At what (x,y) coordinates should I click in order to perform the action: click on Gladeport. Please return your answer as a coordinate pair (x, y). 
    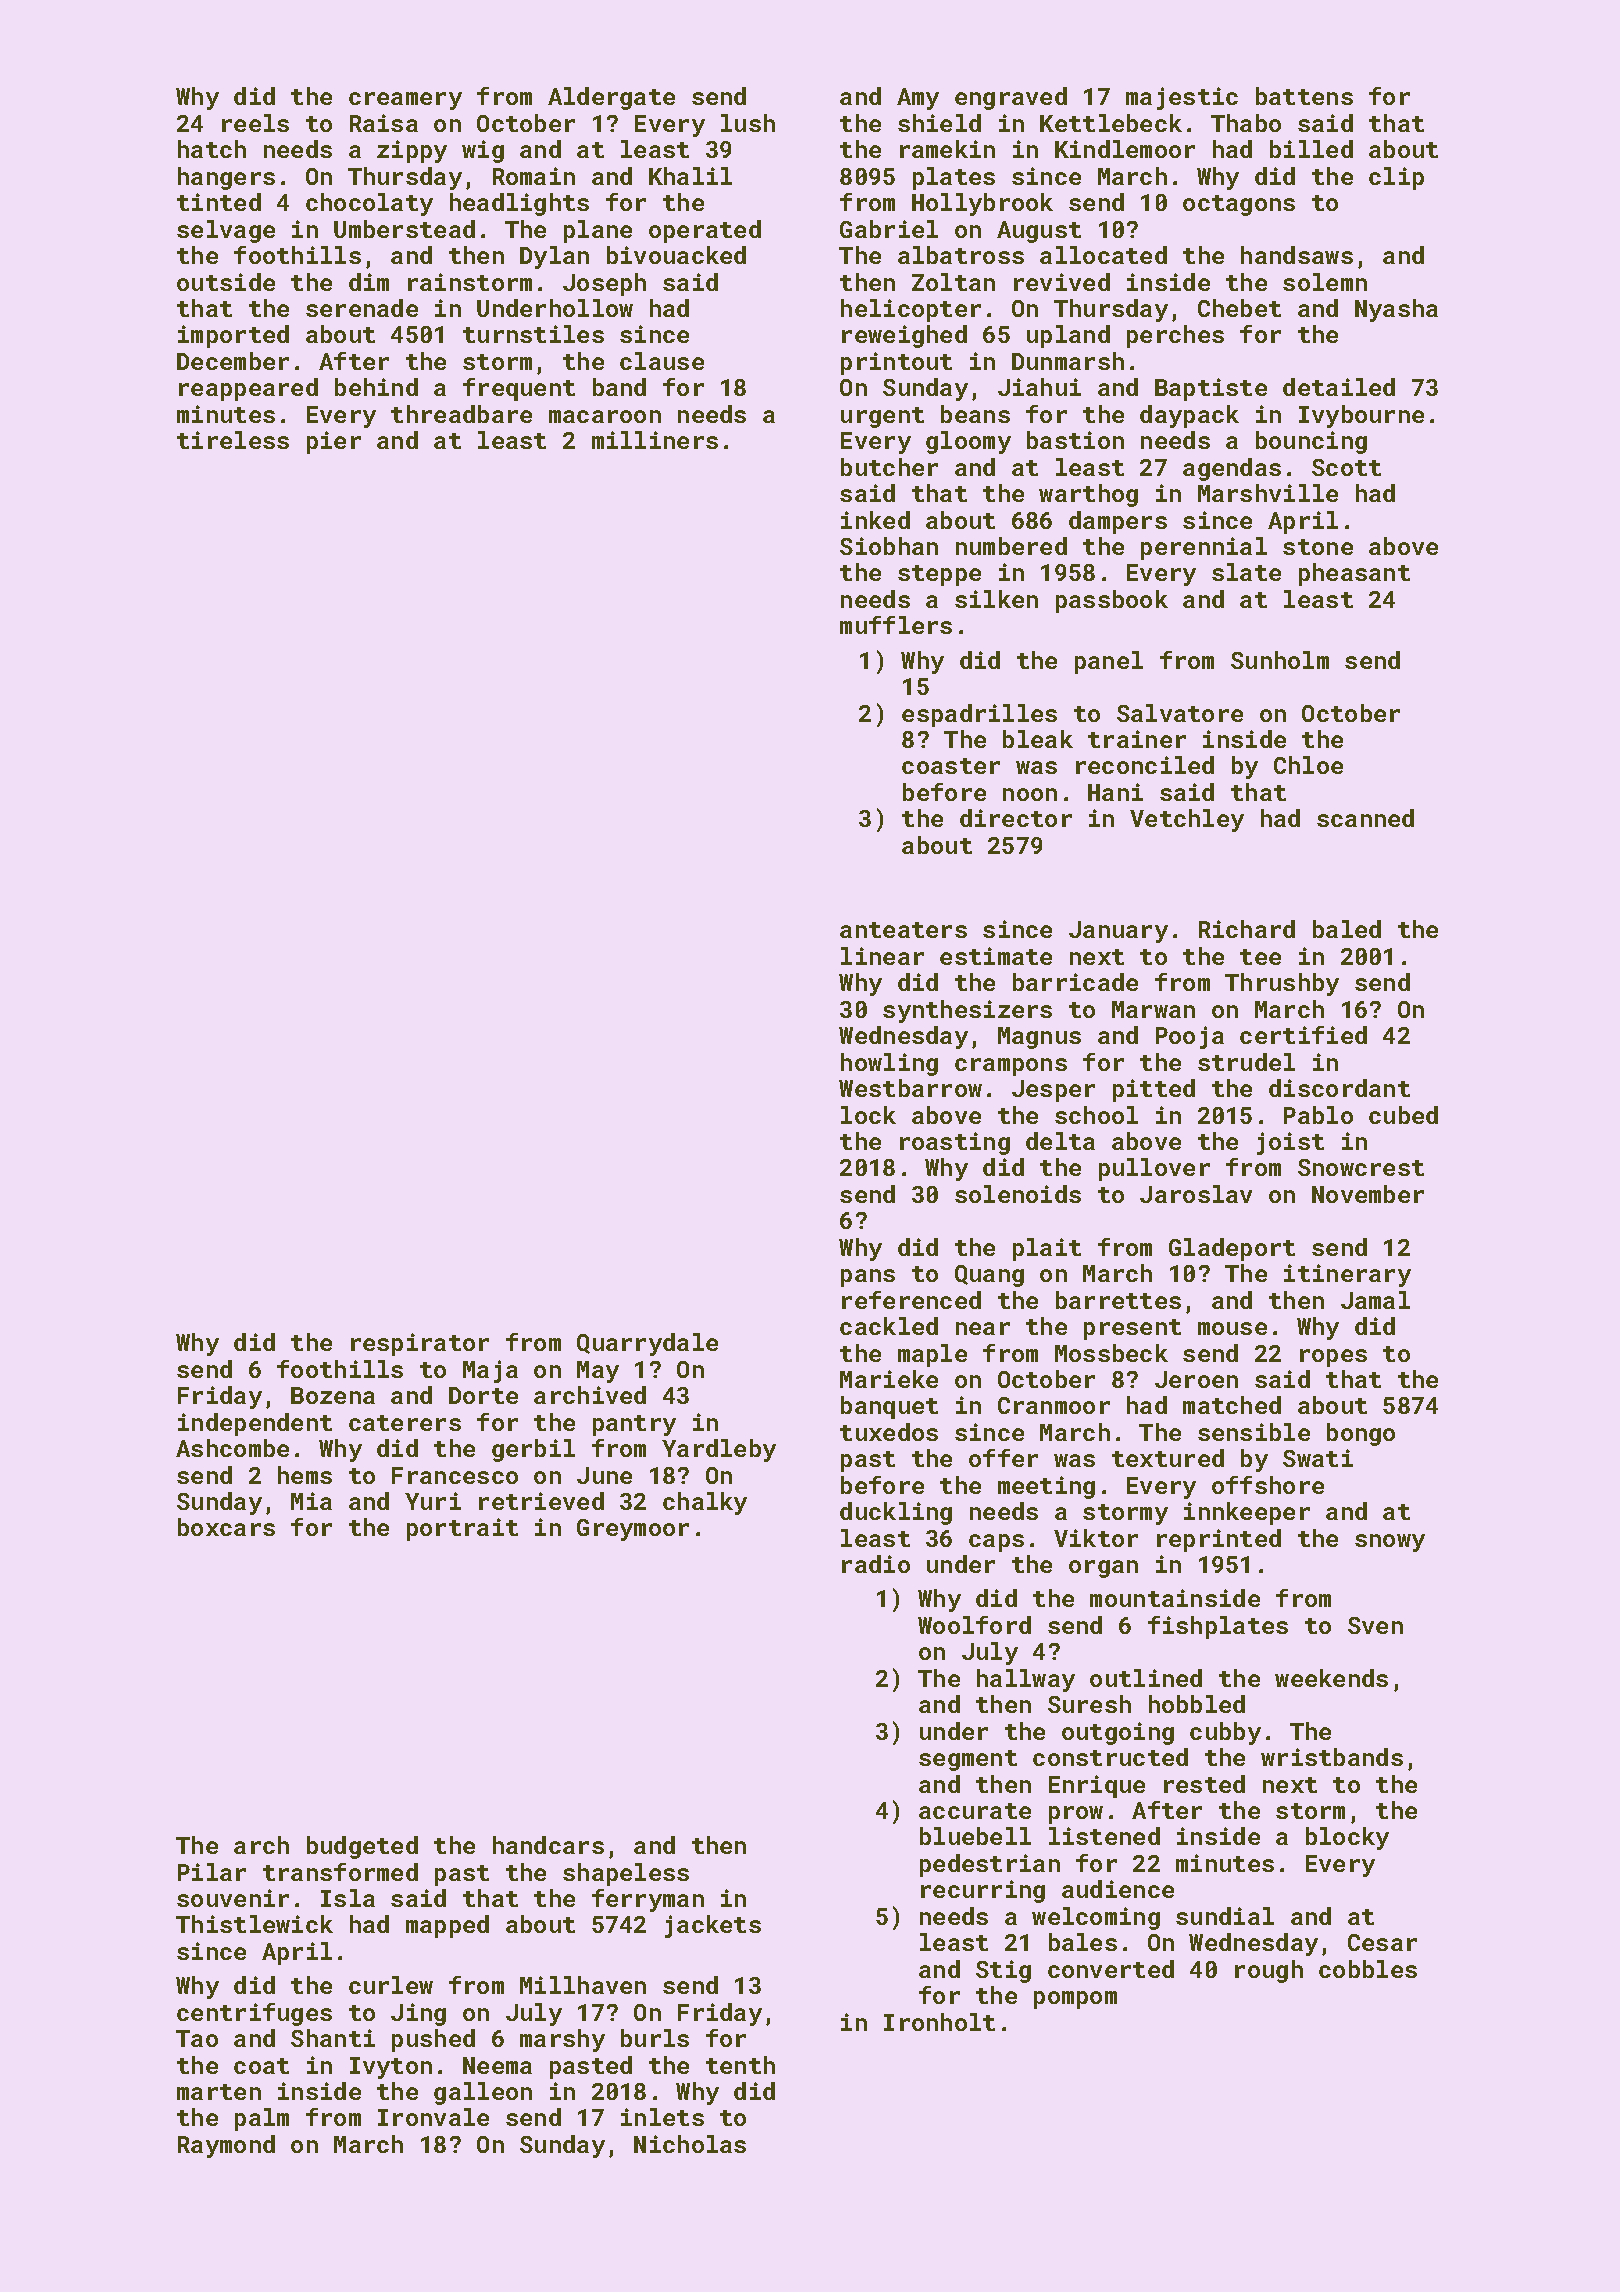
    Looking at the image, I should click on (1232, 1249).
